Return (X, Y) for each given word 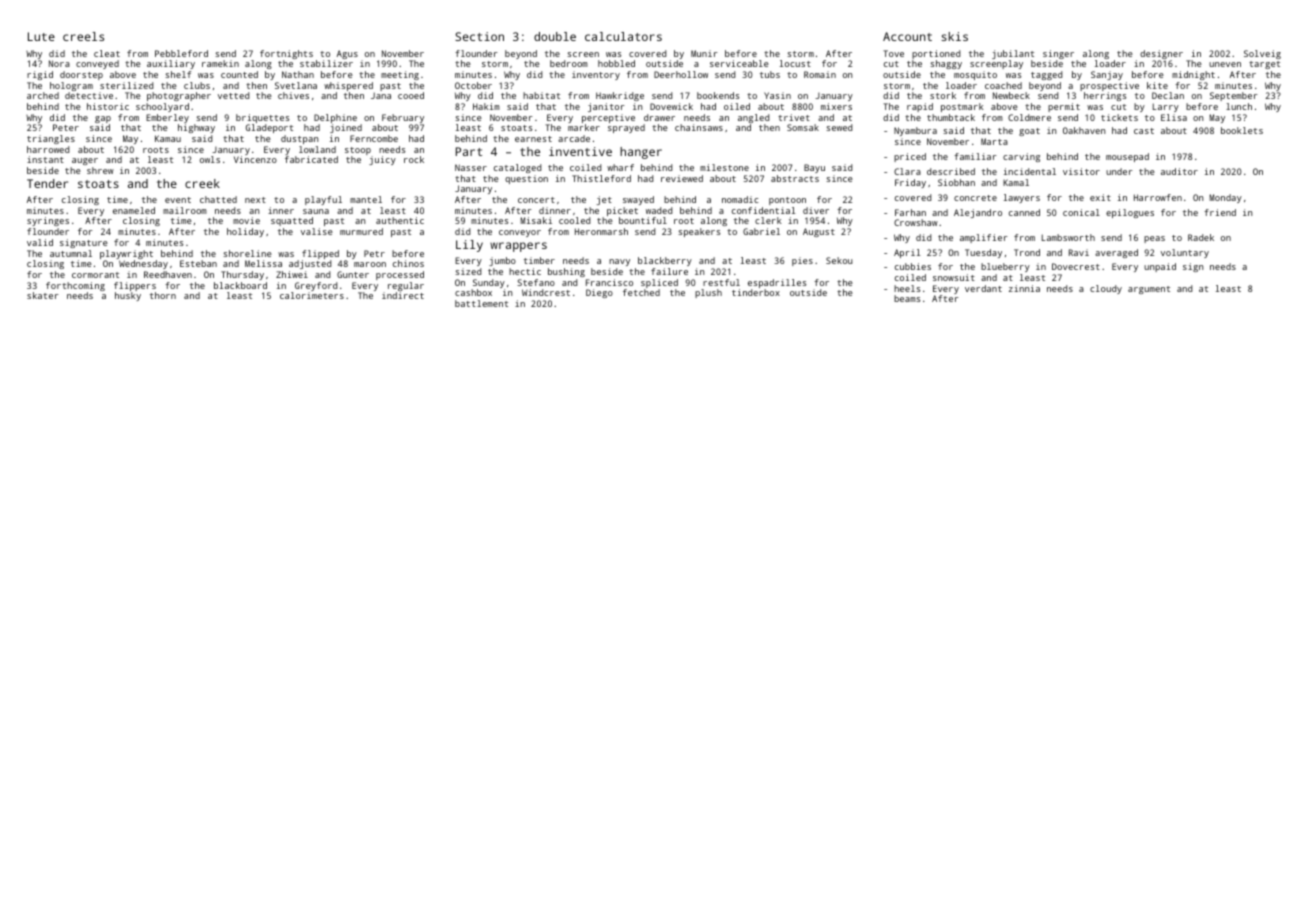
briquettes (262, 118)
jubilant (1013, 54)
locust (795, 63)
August (819, 232)
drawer (659, 117)
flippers (135, 286)
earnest (533, 139)
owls (210, 159)
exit (1100, 197)
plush (708, 293)
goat (1029, 132)
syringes (48, 221)
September (1234, 96)
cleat (107, 53)
